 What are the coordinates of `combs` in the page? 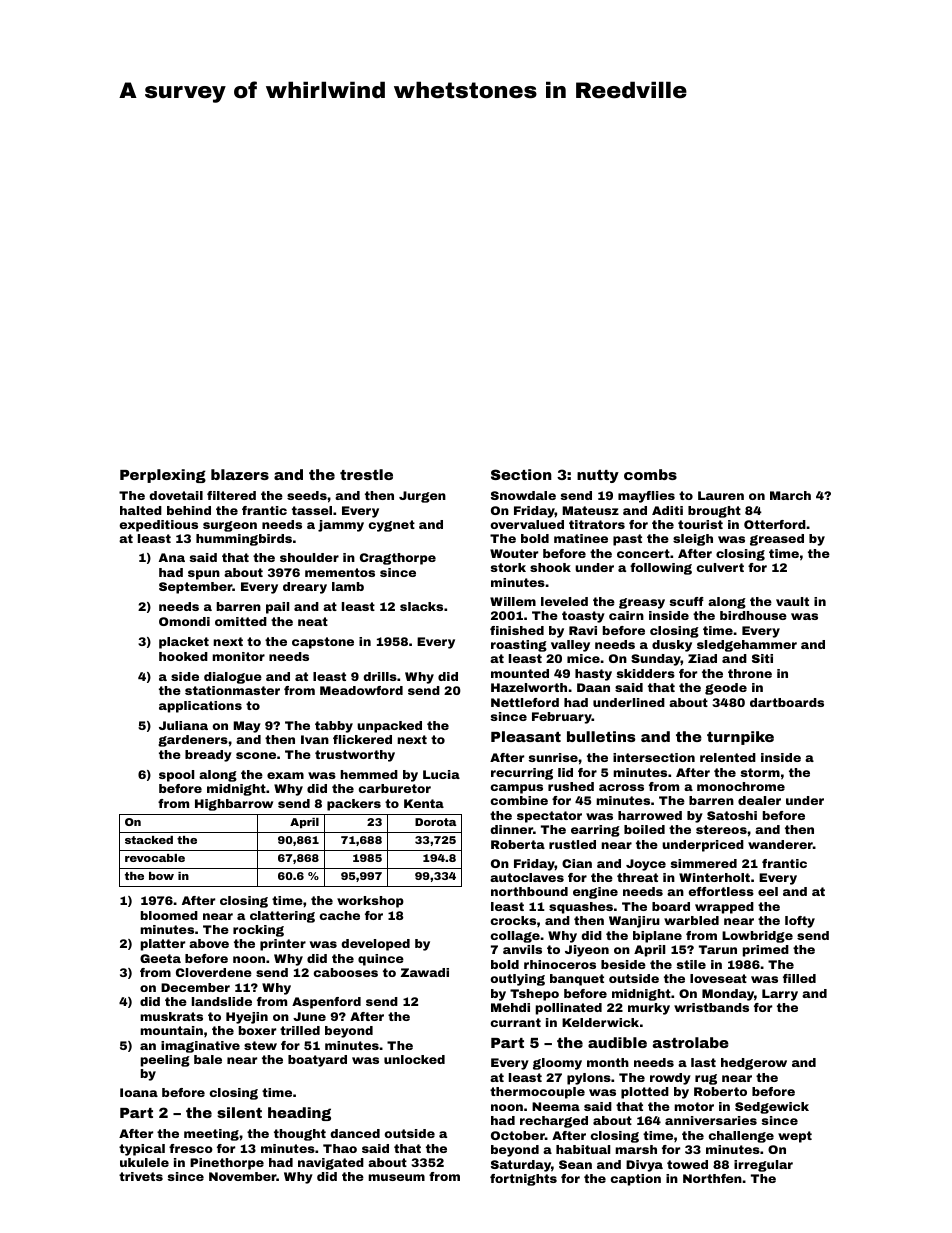 It's located at (650, 474).
